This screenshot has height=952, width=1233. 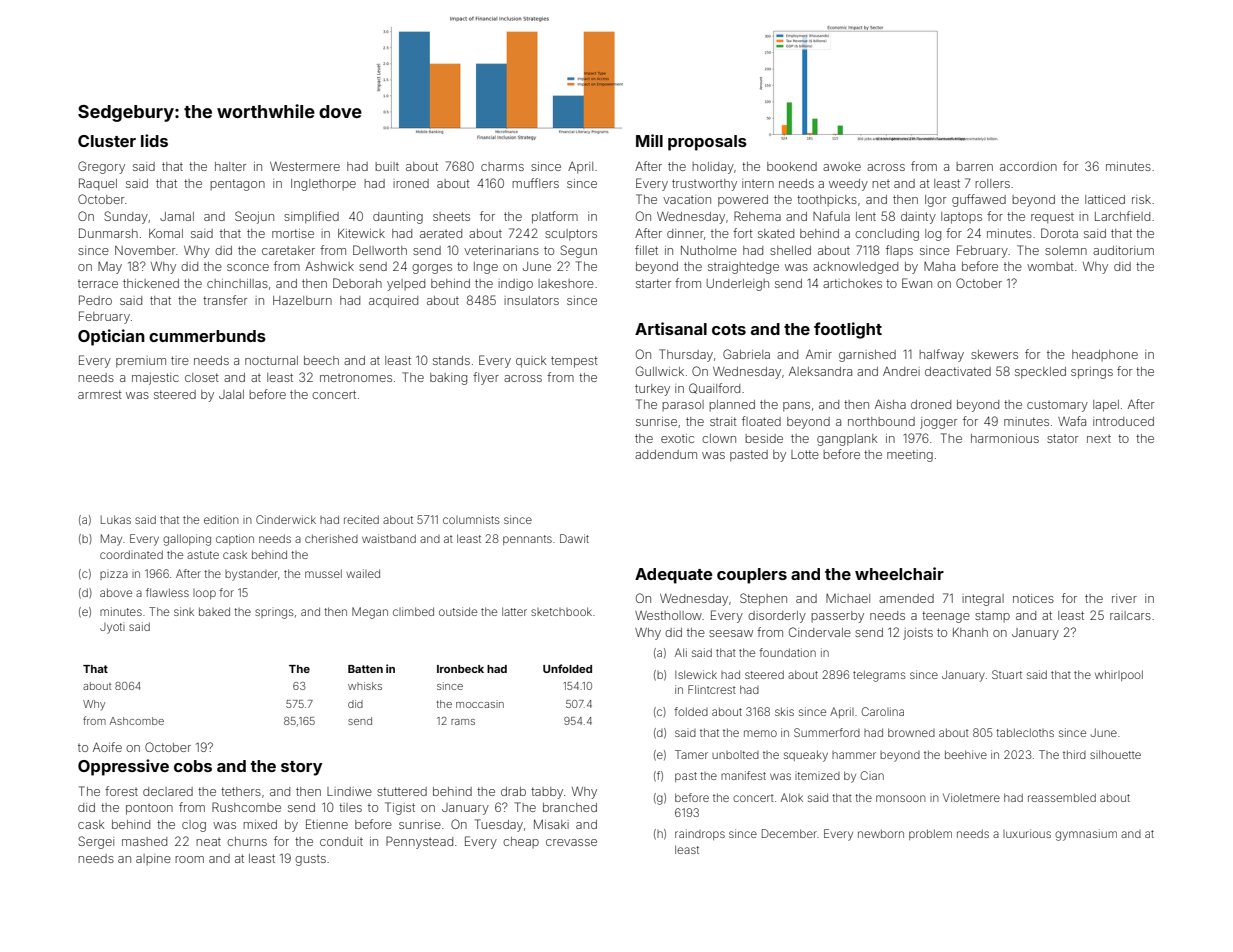 I want to click on headphone, so click(x=1105, y=355).
